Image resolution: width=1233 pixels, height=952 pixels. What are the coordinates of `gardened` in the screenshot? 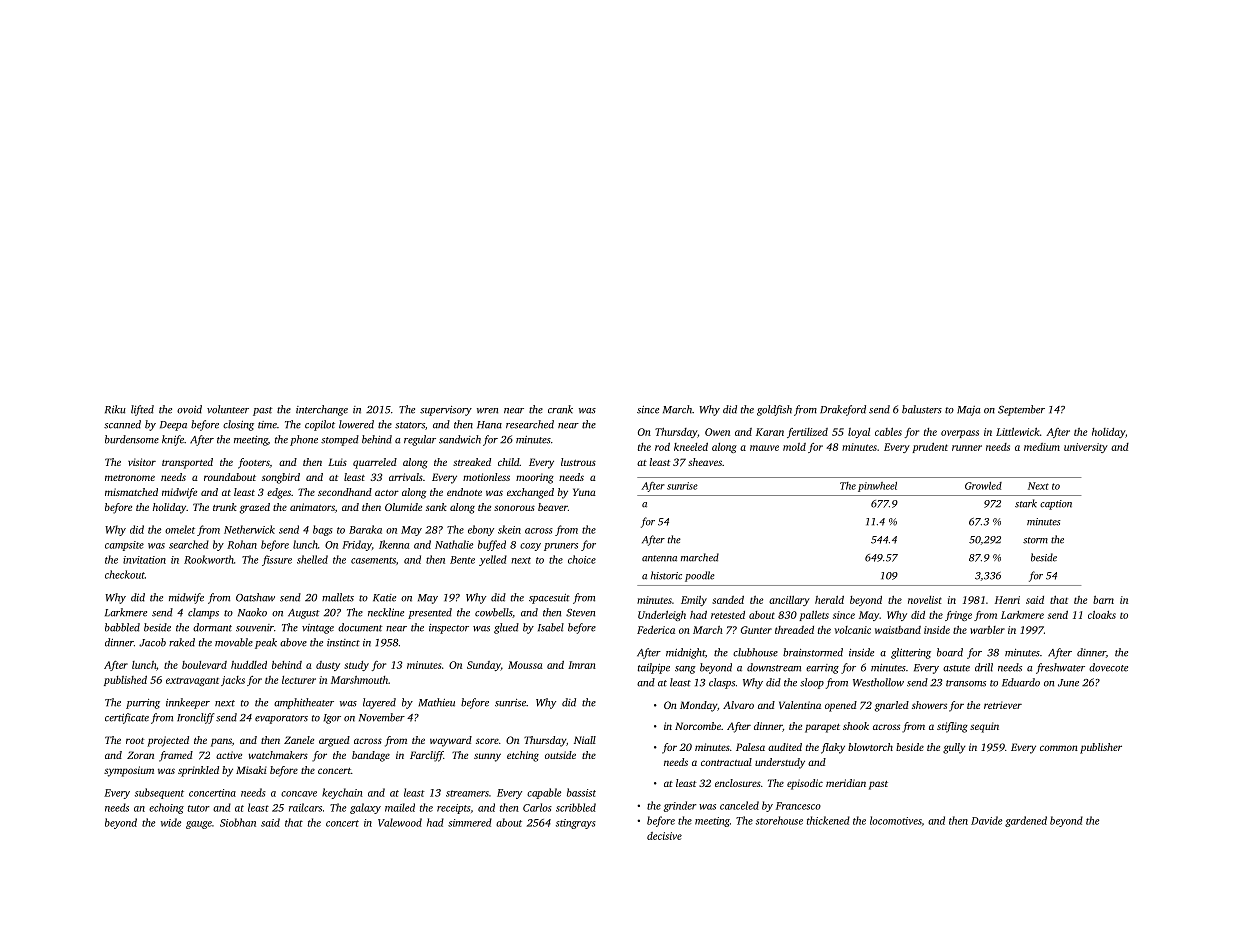 It's located at (1026, 821).
